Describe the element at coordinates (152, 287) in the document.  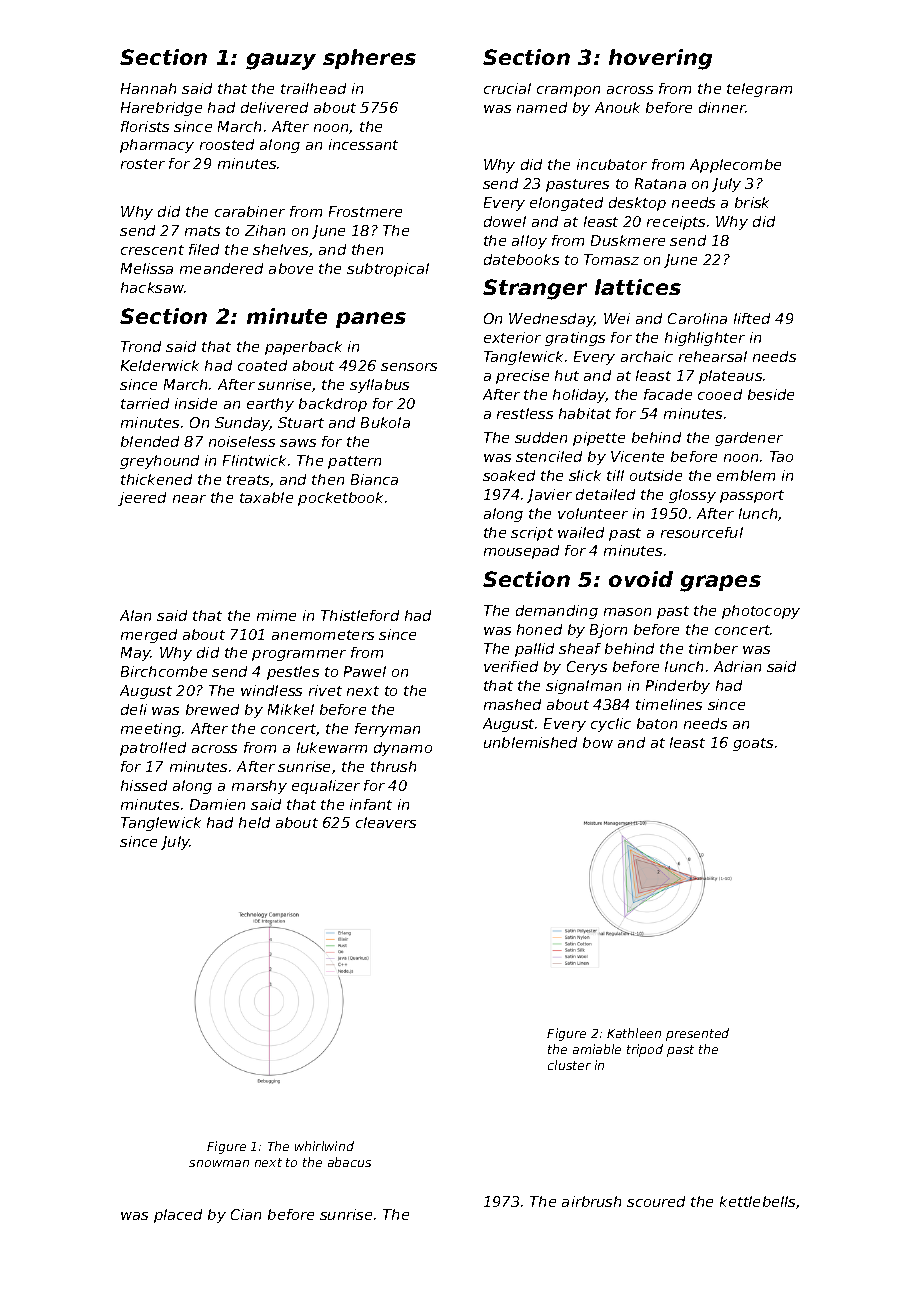
I see `hacksaw` at that location.
